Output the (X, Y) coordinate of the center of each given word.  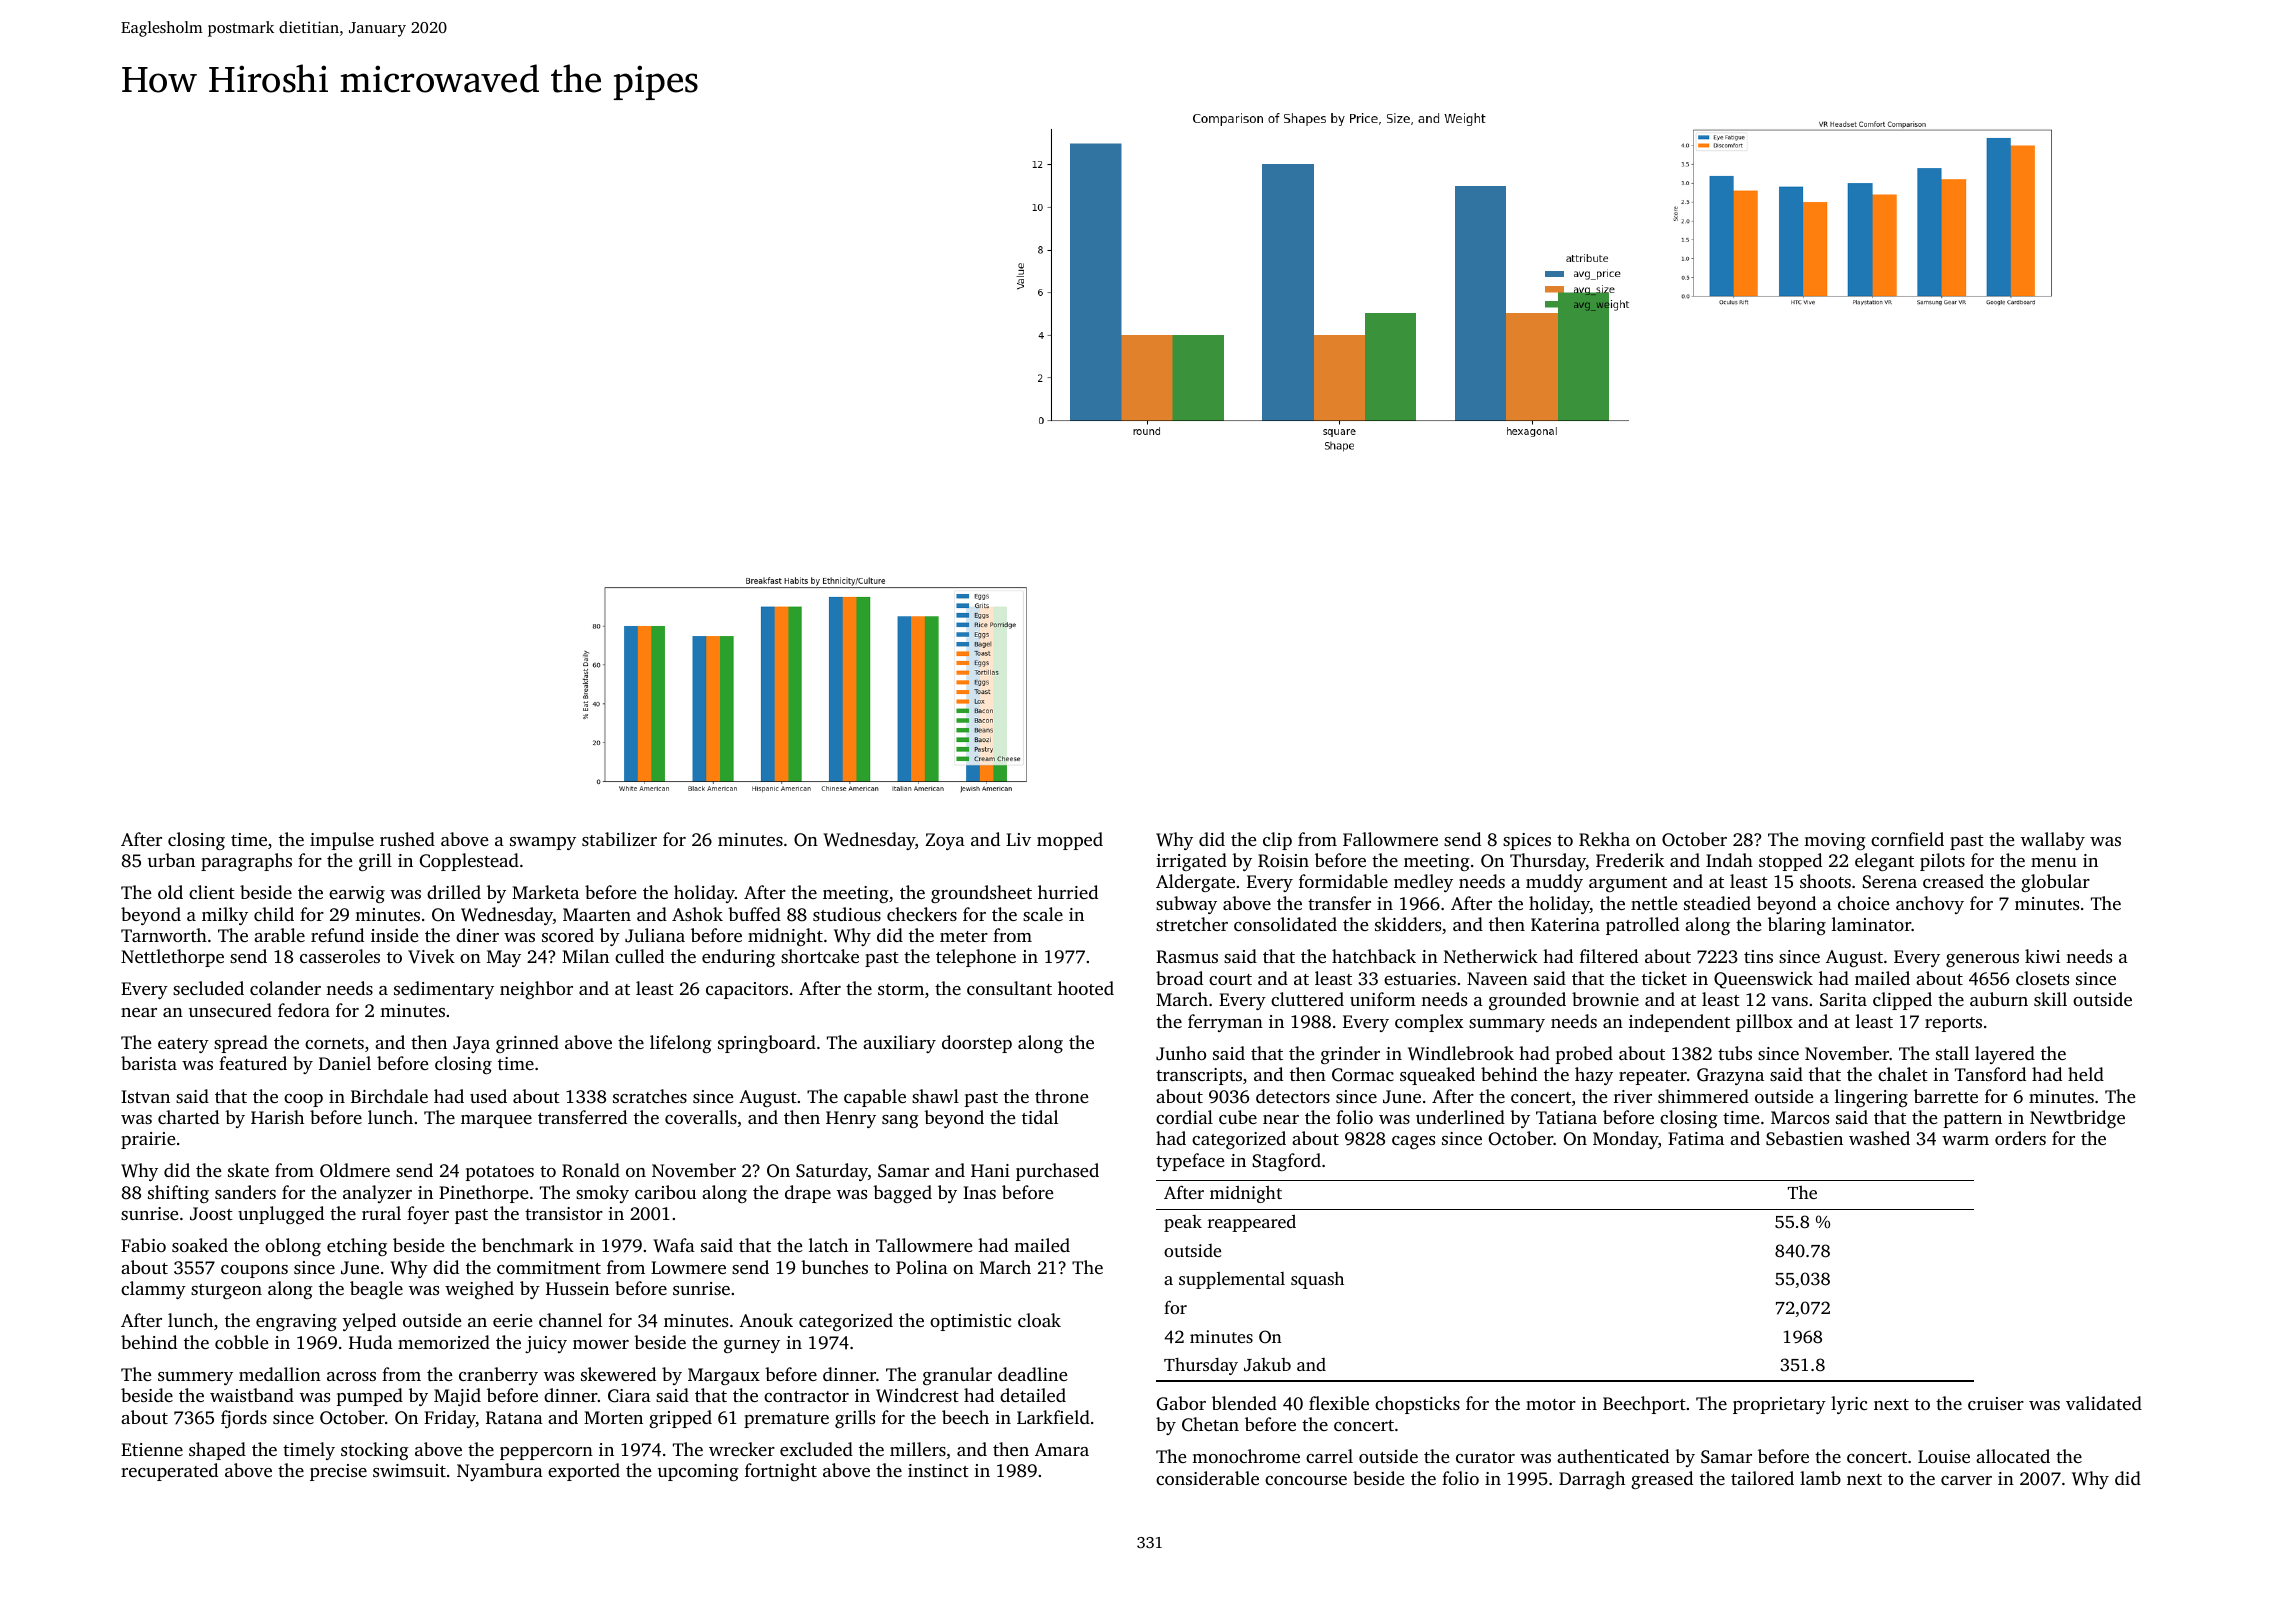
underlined (1460, 1117)
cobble (241, 1342)
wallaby (2053, 841)
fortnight (781, 1472)
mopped (1070, 841)
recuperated (169, 1472)
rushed (407, 839)
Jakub (1267, 1365)
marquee (496, 1121)
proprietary (1779, 1405)
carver (1966, 1480)
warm (1965, 1140)
